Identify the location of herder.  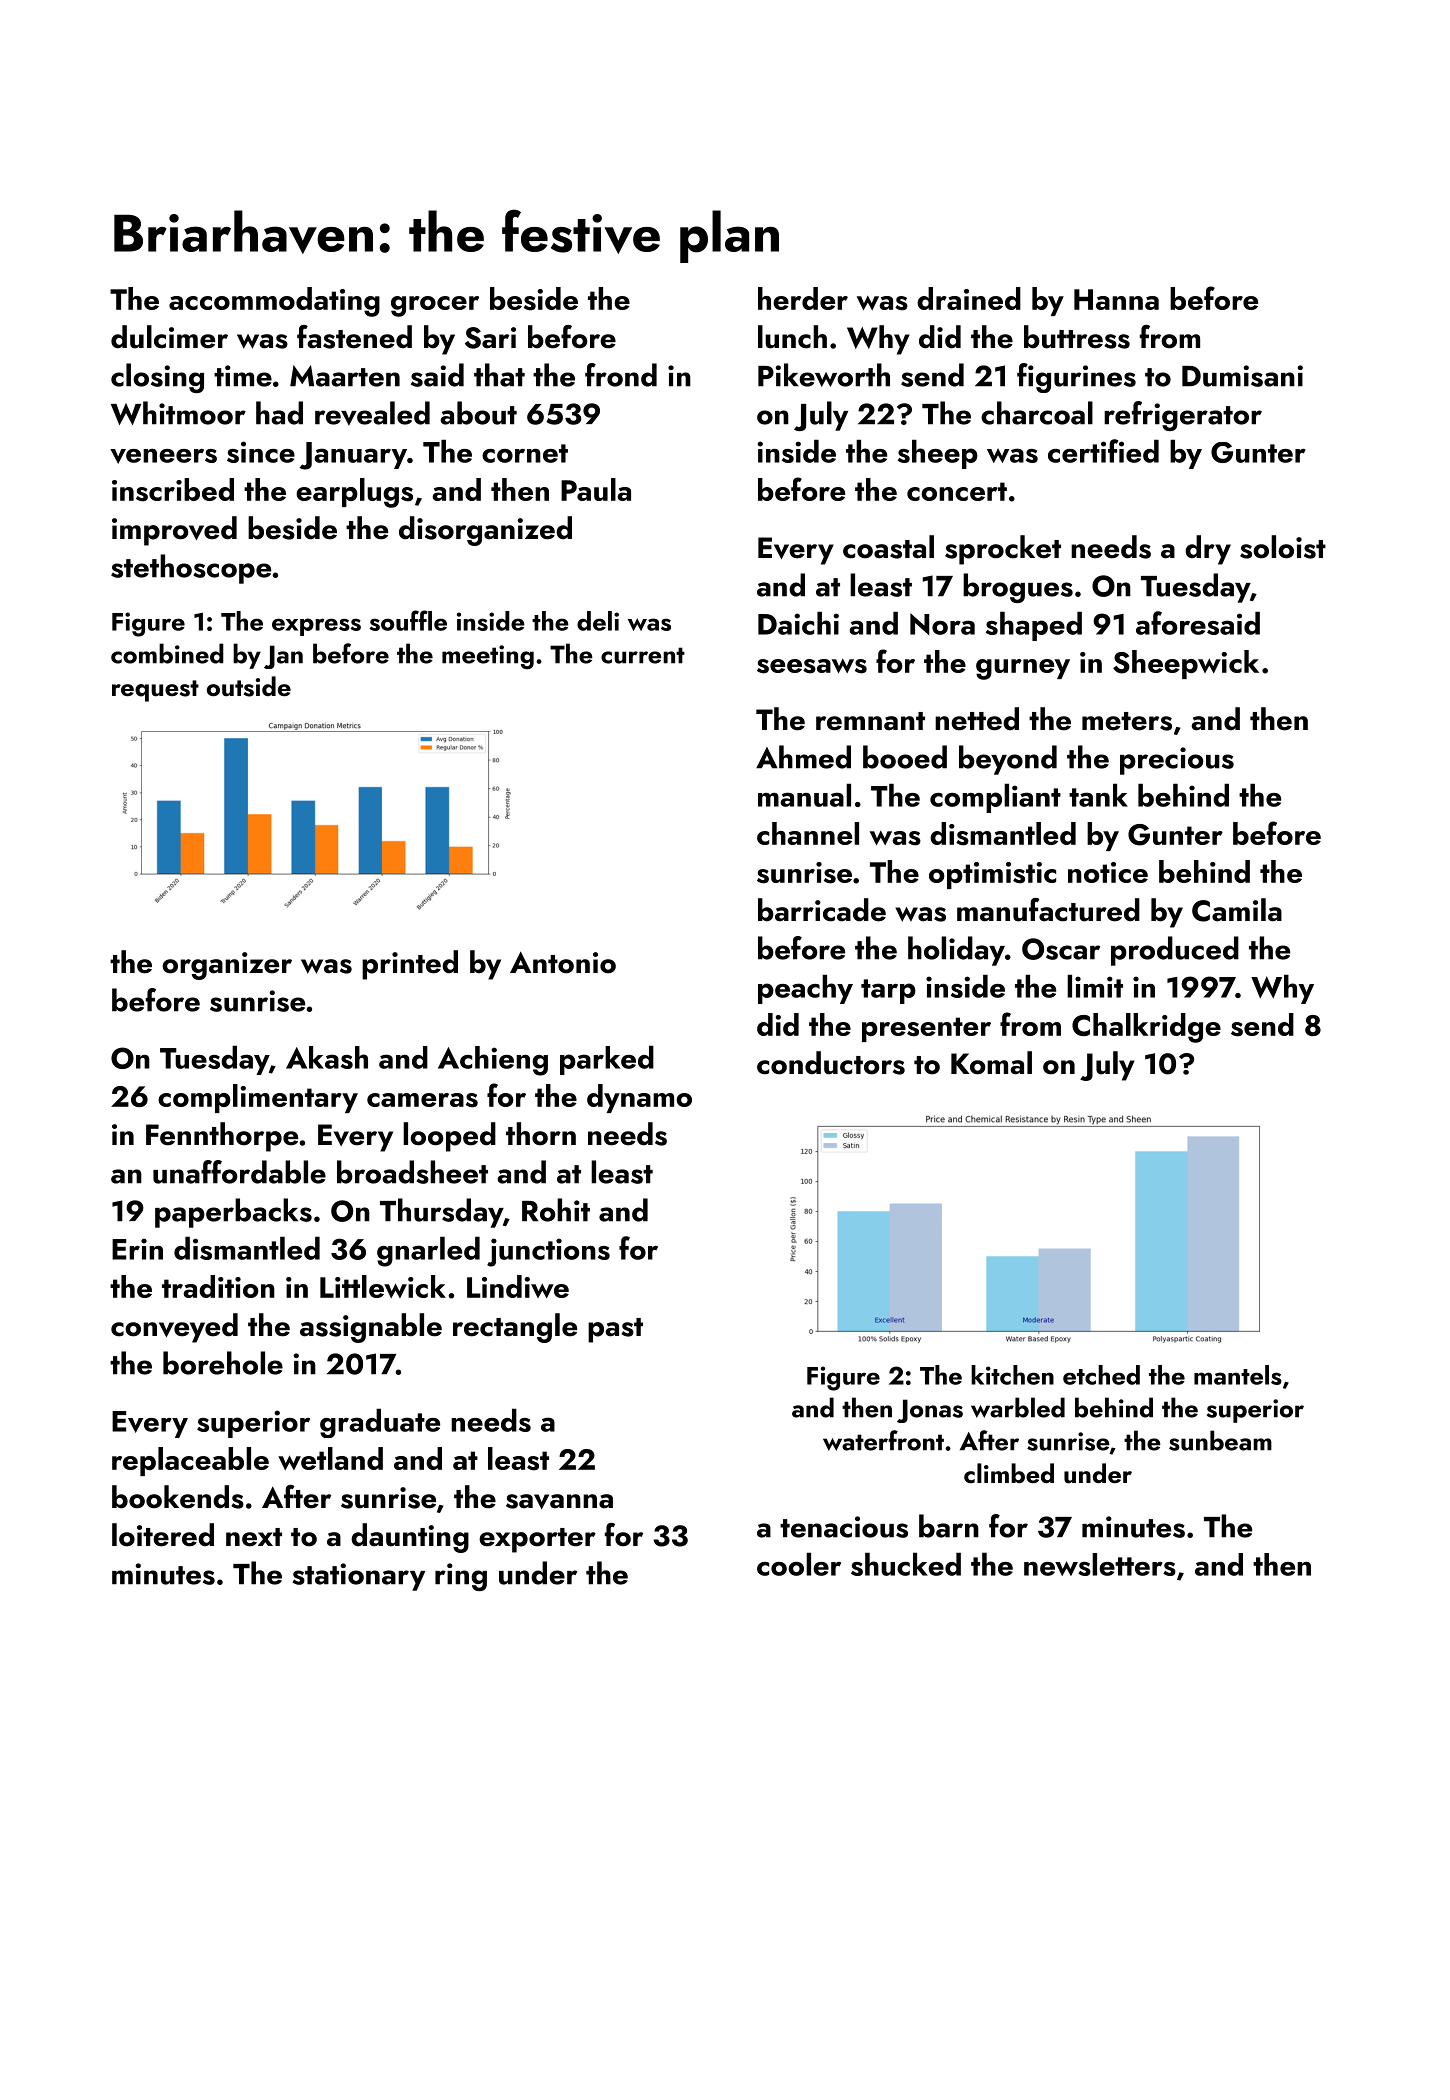
(803, 298).
